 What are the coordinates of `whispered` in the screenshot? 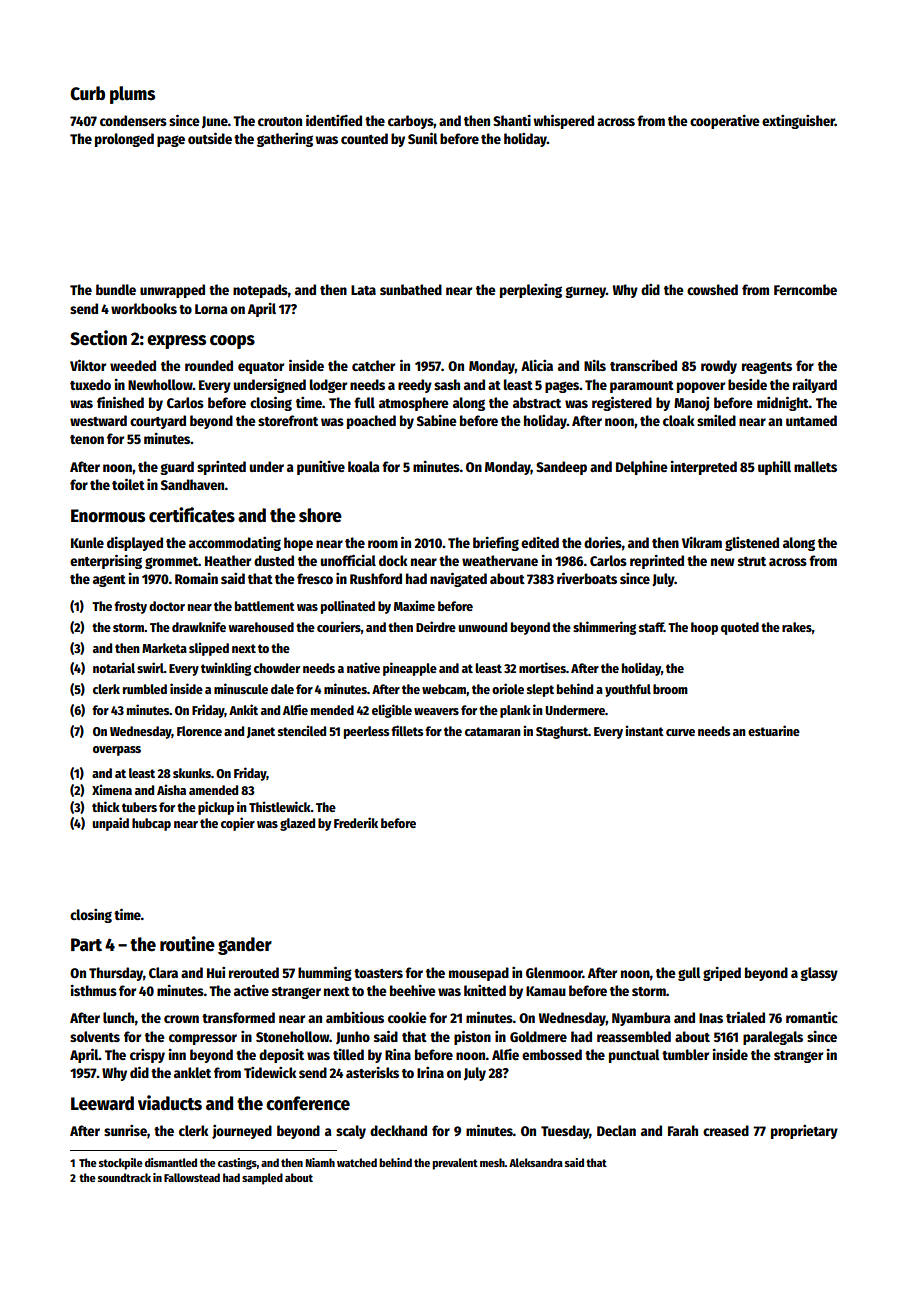 It's located at (564, 121).
